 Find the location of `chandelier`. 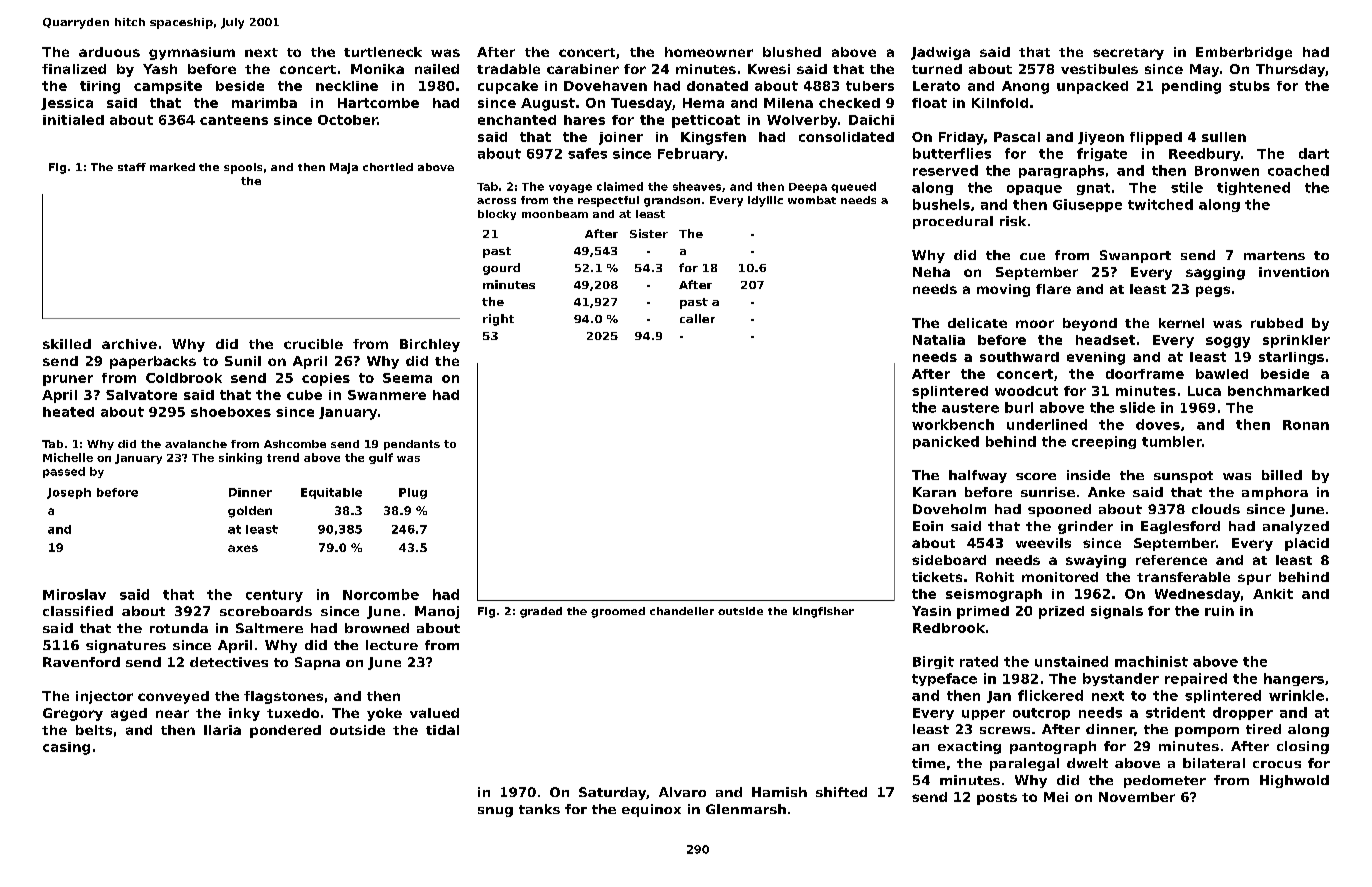

chandelier is located at coordinates (682, 611).
